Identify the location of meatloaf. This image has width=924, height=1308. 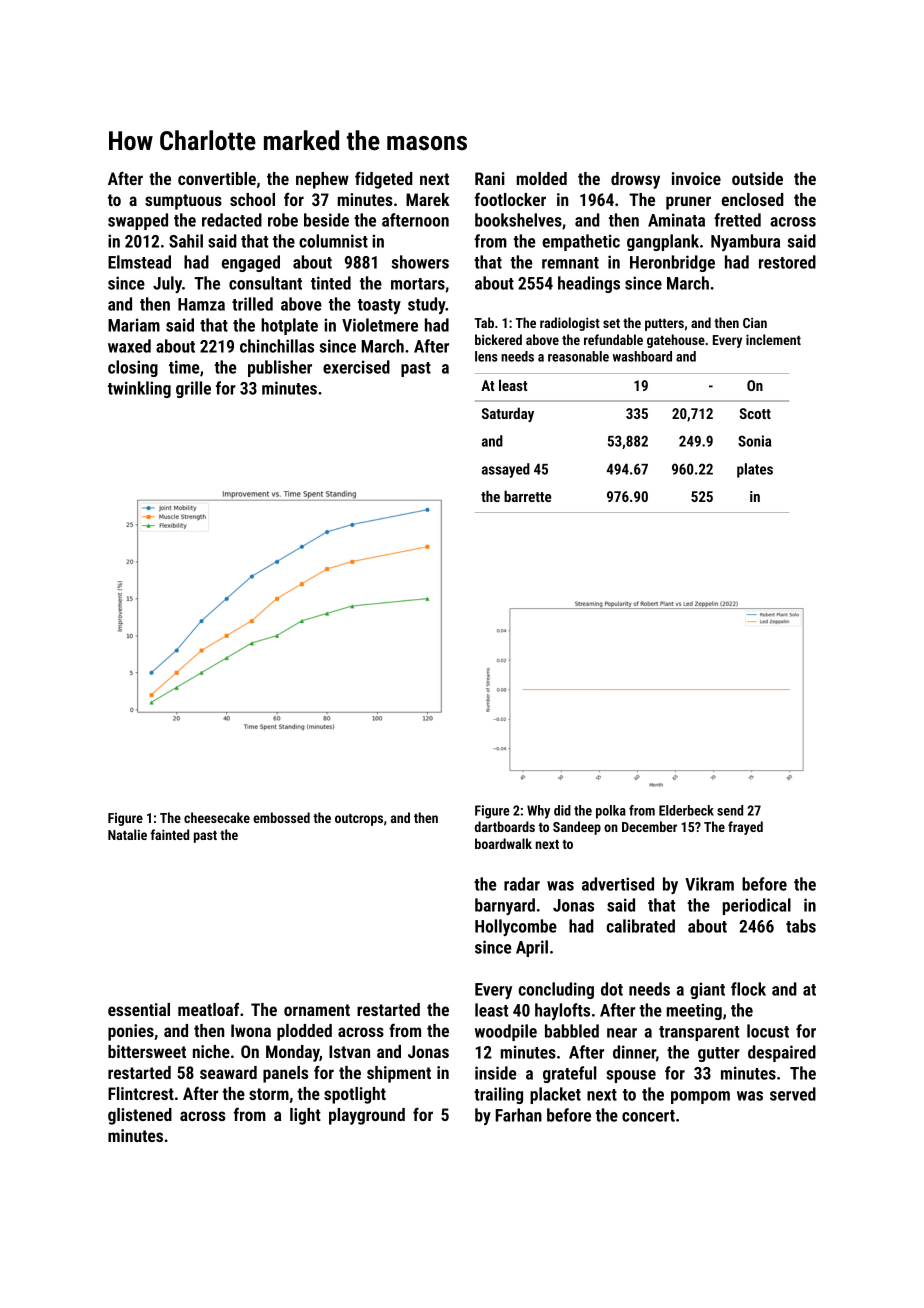
(208, 1009).
